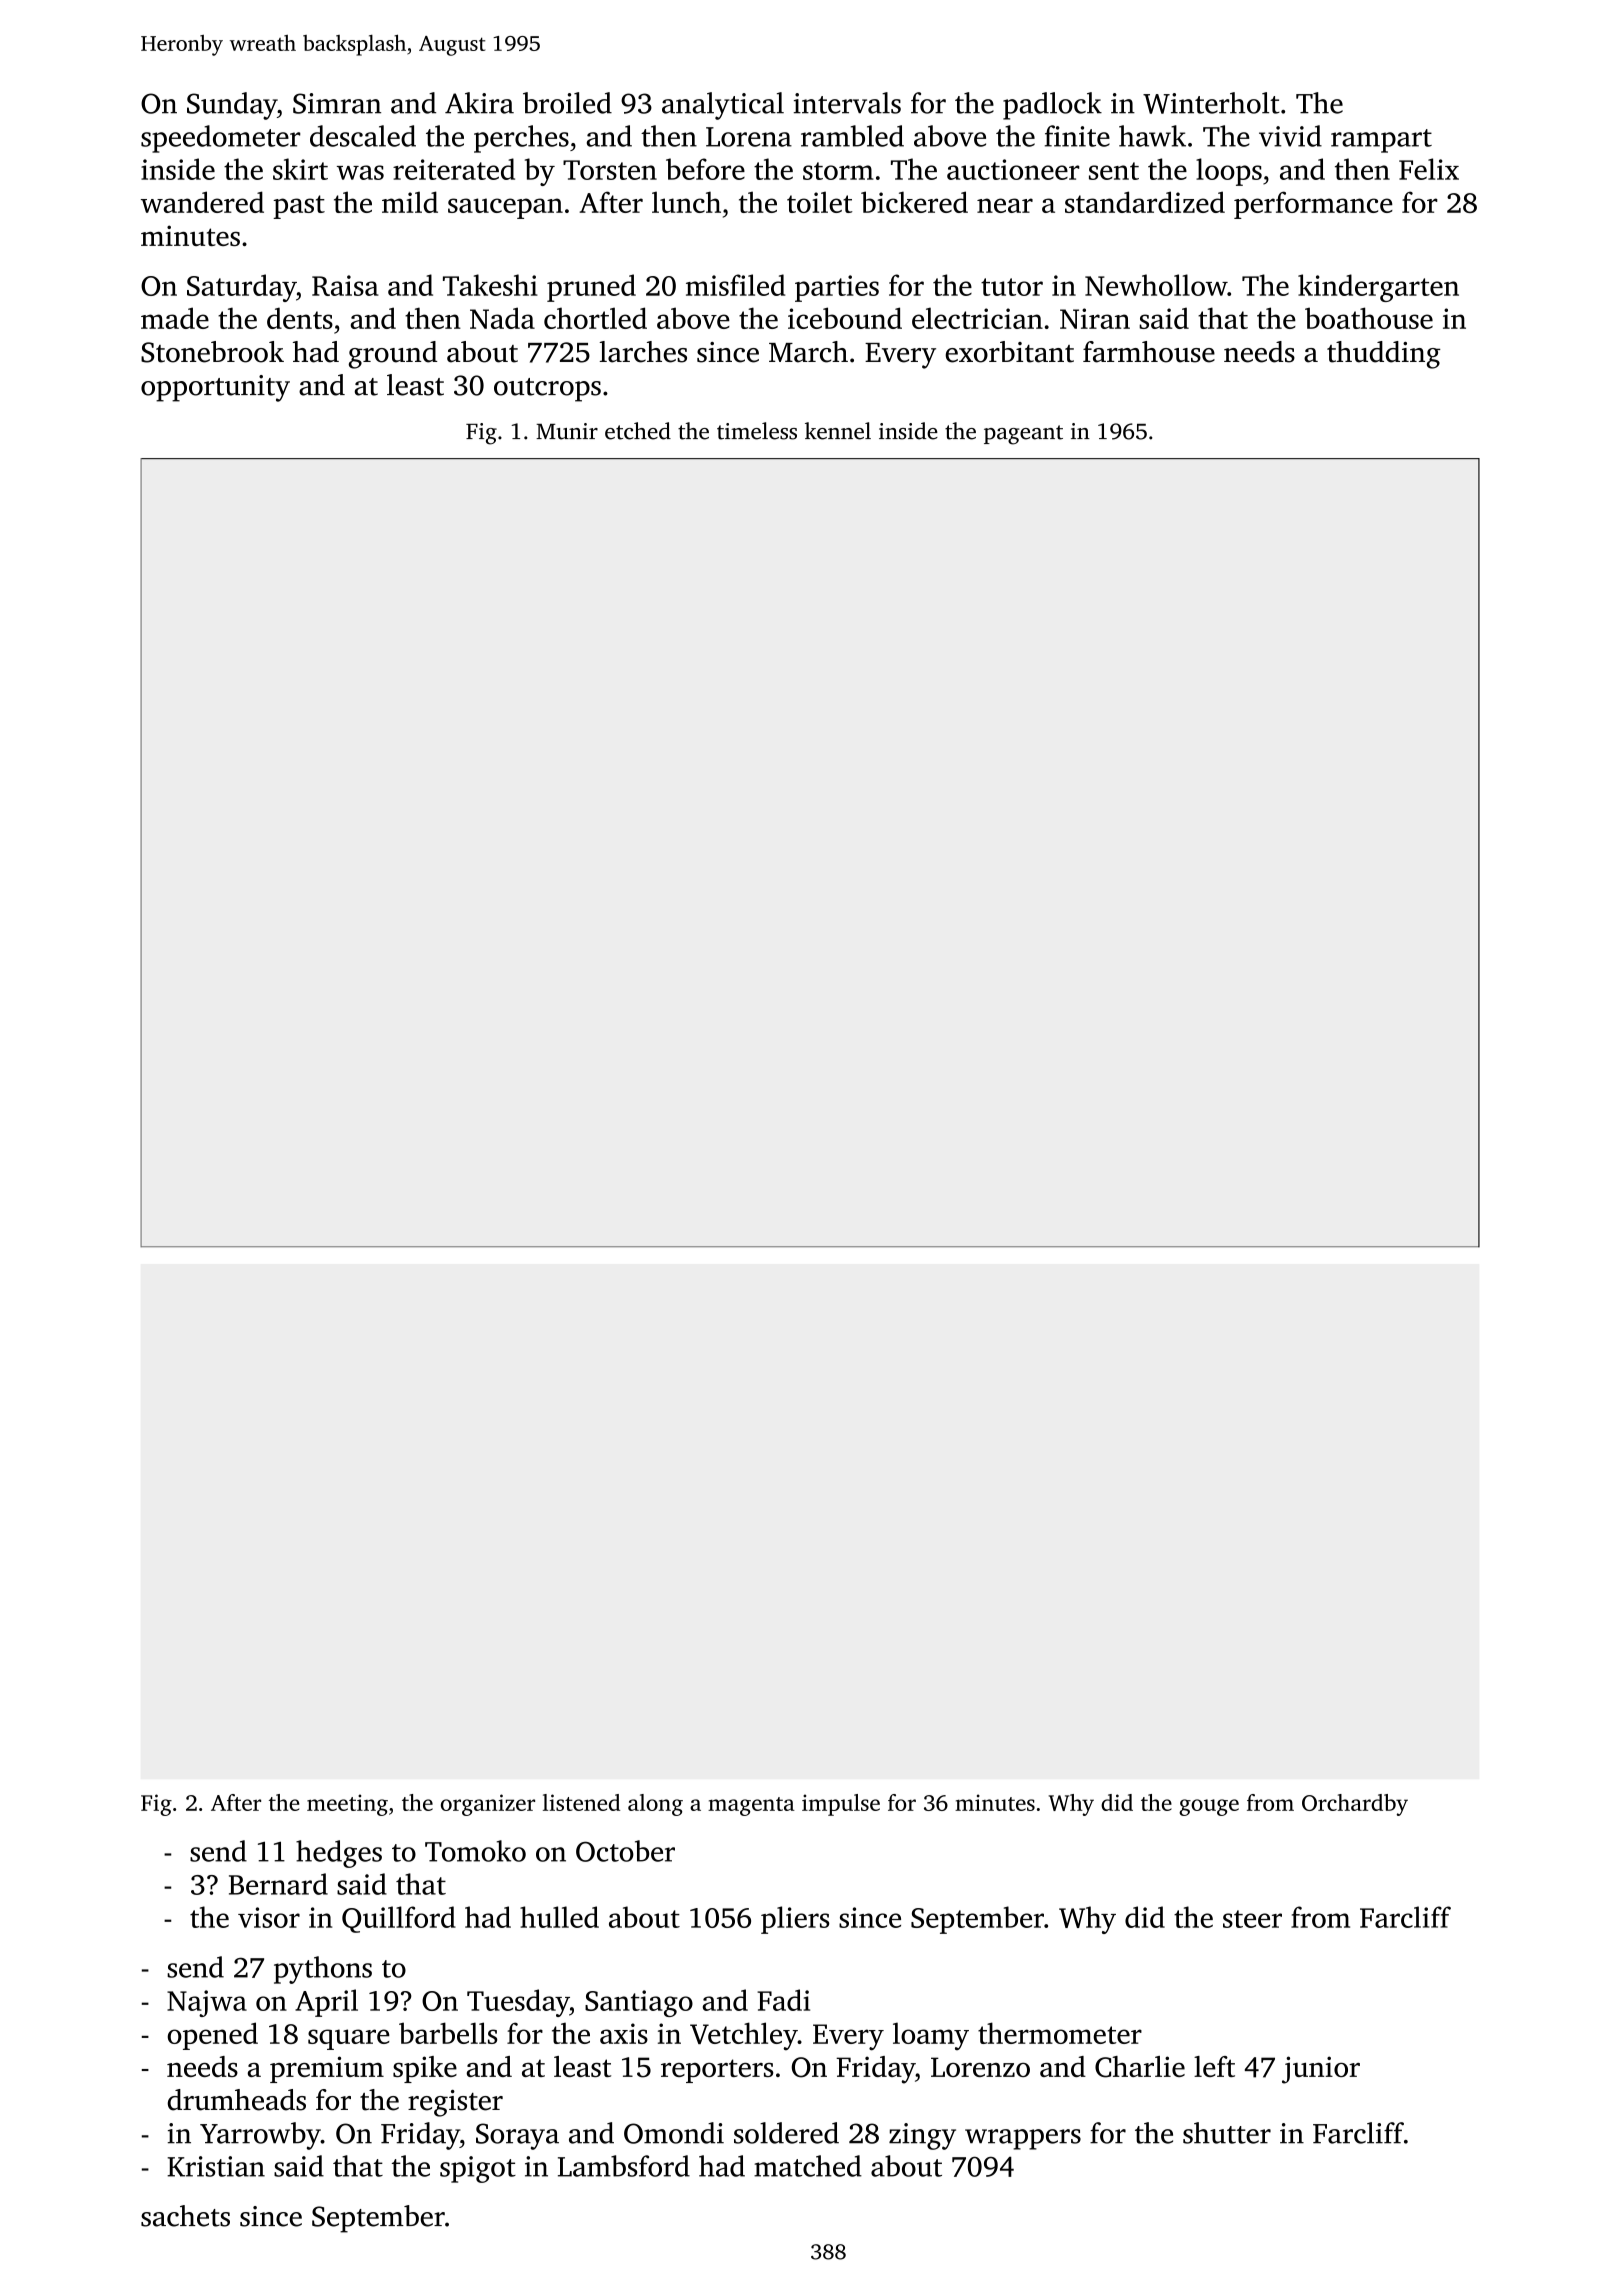  I want to click on pageant, so click(1023, 435).
